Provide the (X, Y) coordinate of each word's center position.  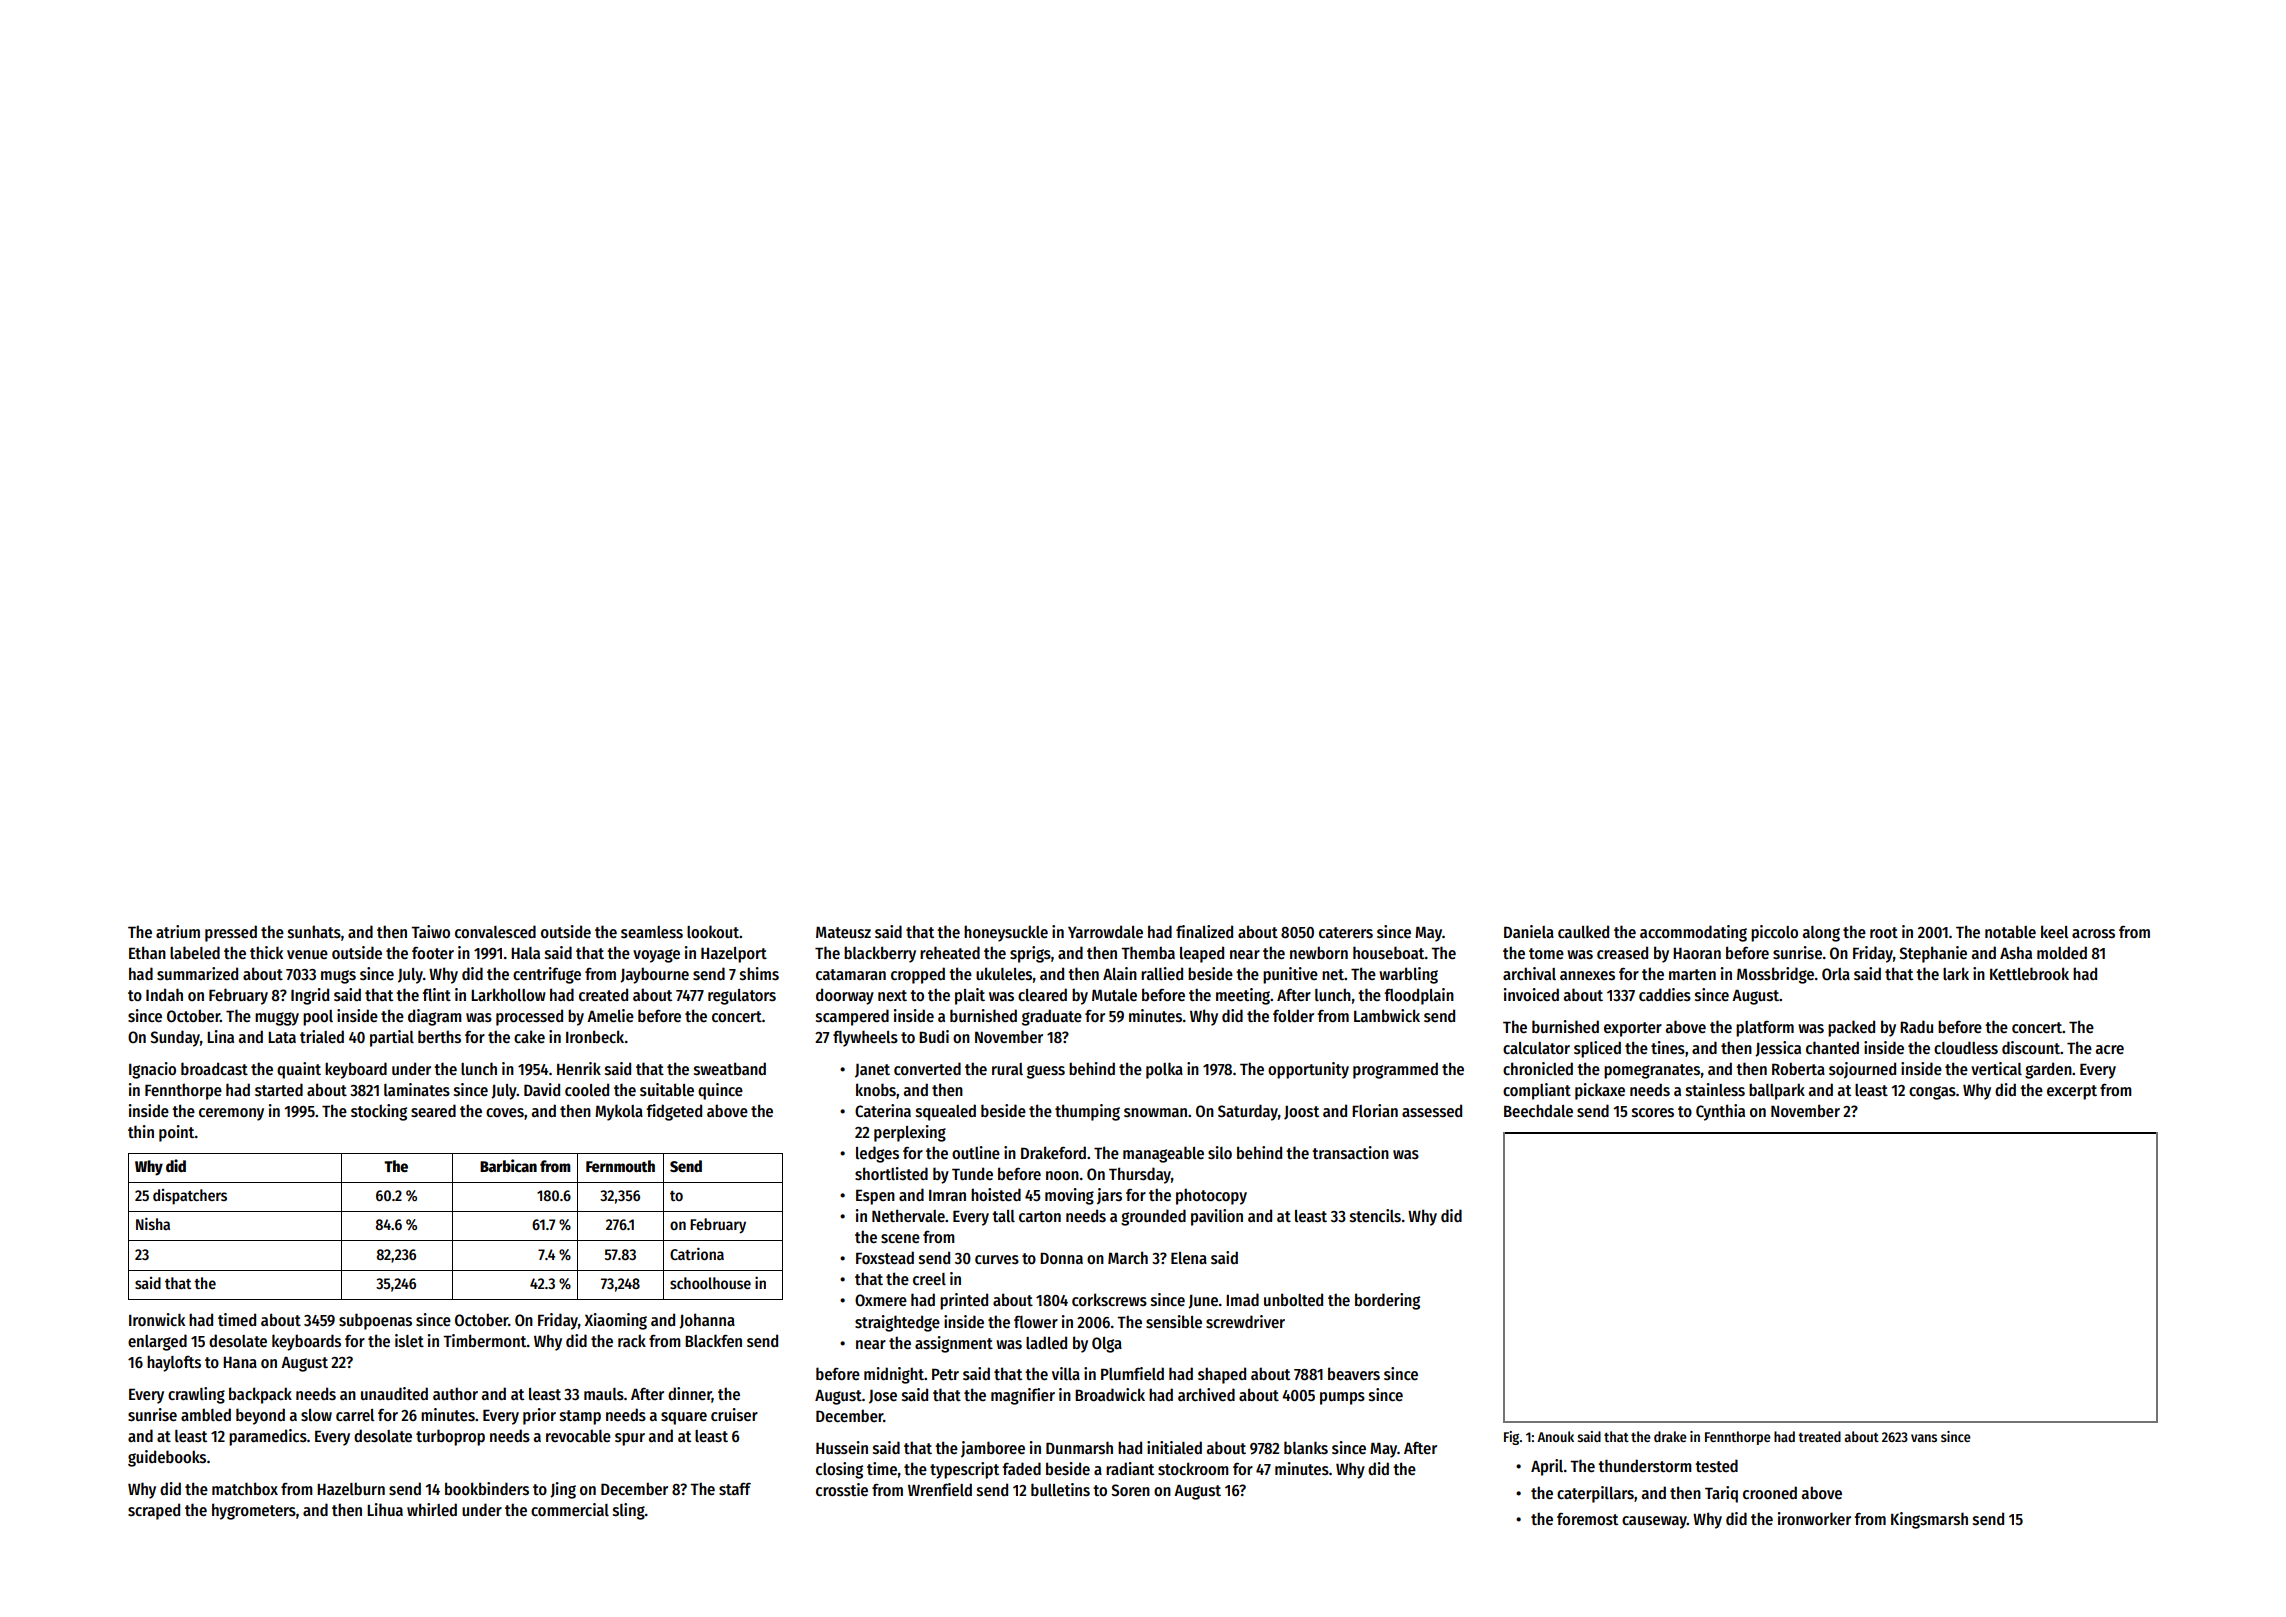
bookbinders (487, 1489)
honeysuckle (1006, 933)
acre (2109, 1049)
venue (307, 954)
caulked (1583, 931)
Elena (1189, 1258)
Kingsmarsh (1929, 1520)
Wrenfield (940, 1489)
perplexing (910, 1133)
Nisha (153, 1223)
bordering (1387, 1301)
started (279, 1089)
